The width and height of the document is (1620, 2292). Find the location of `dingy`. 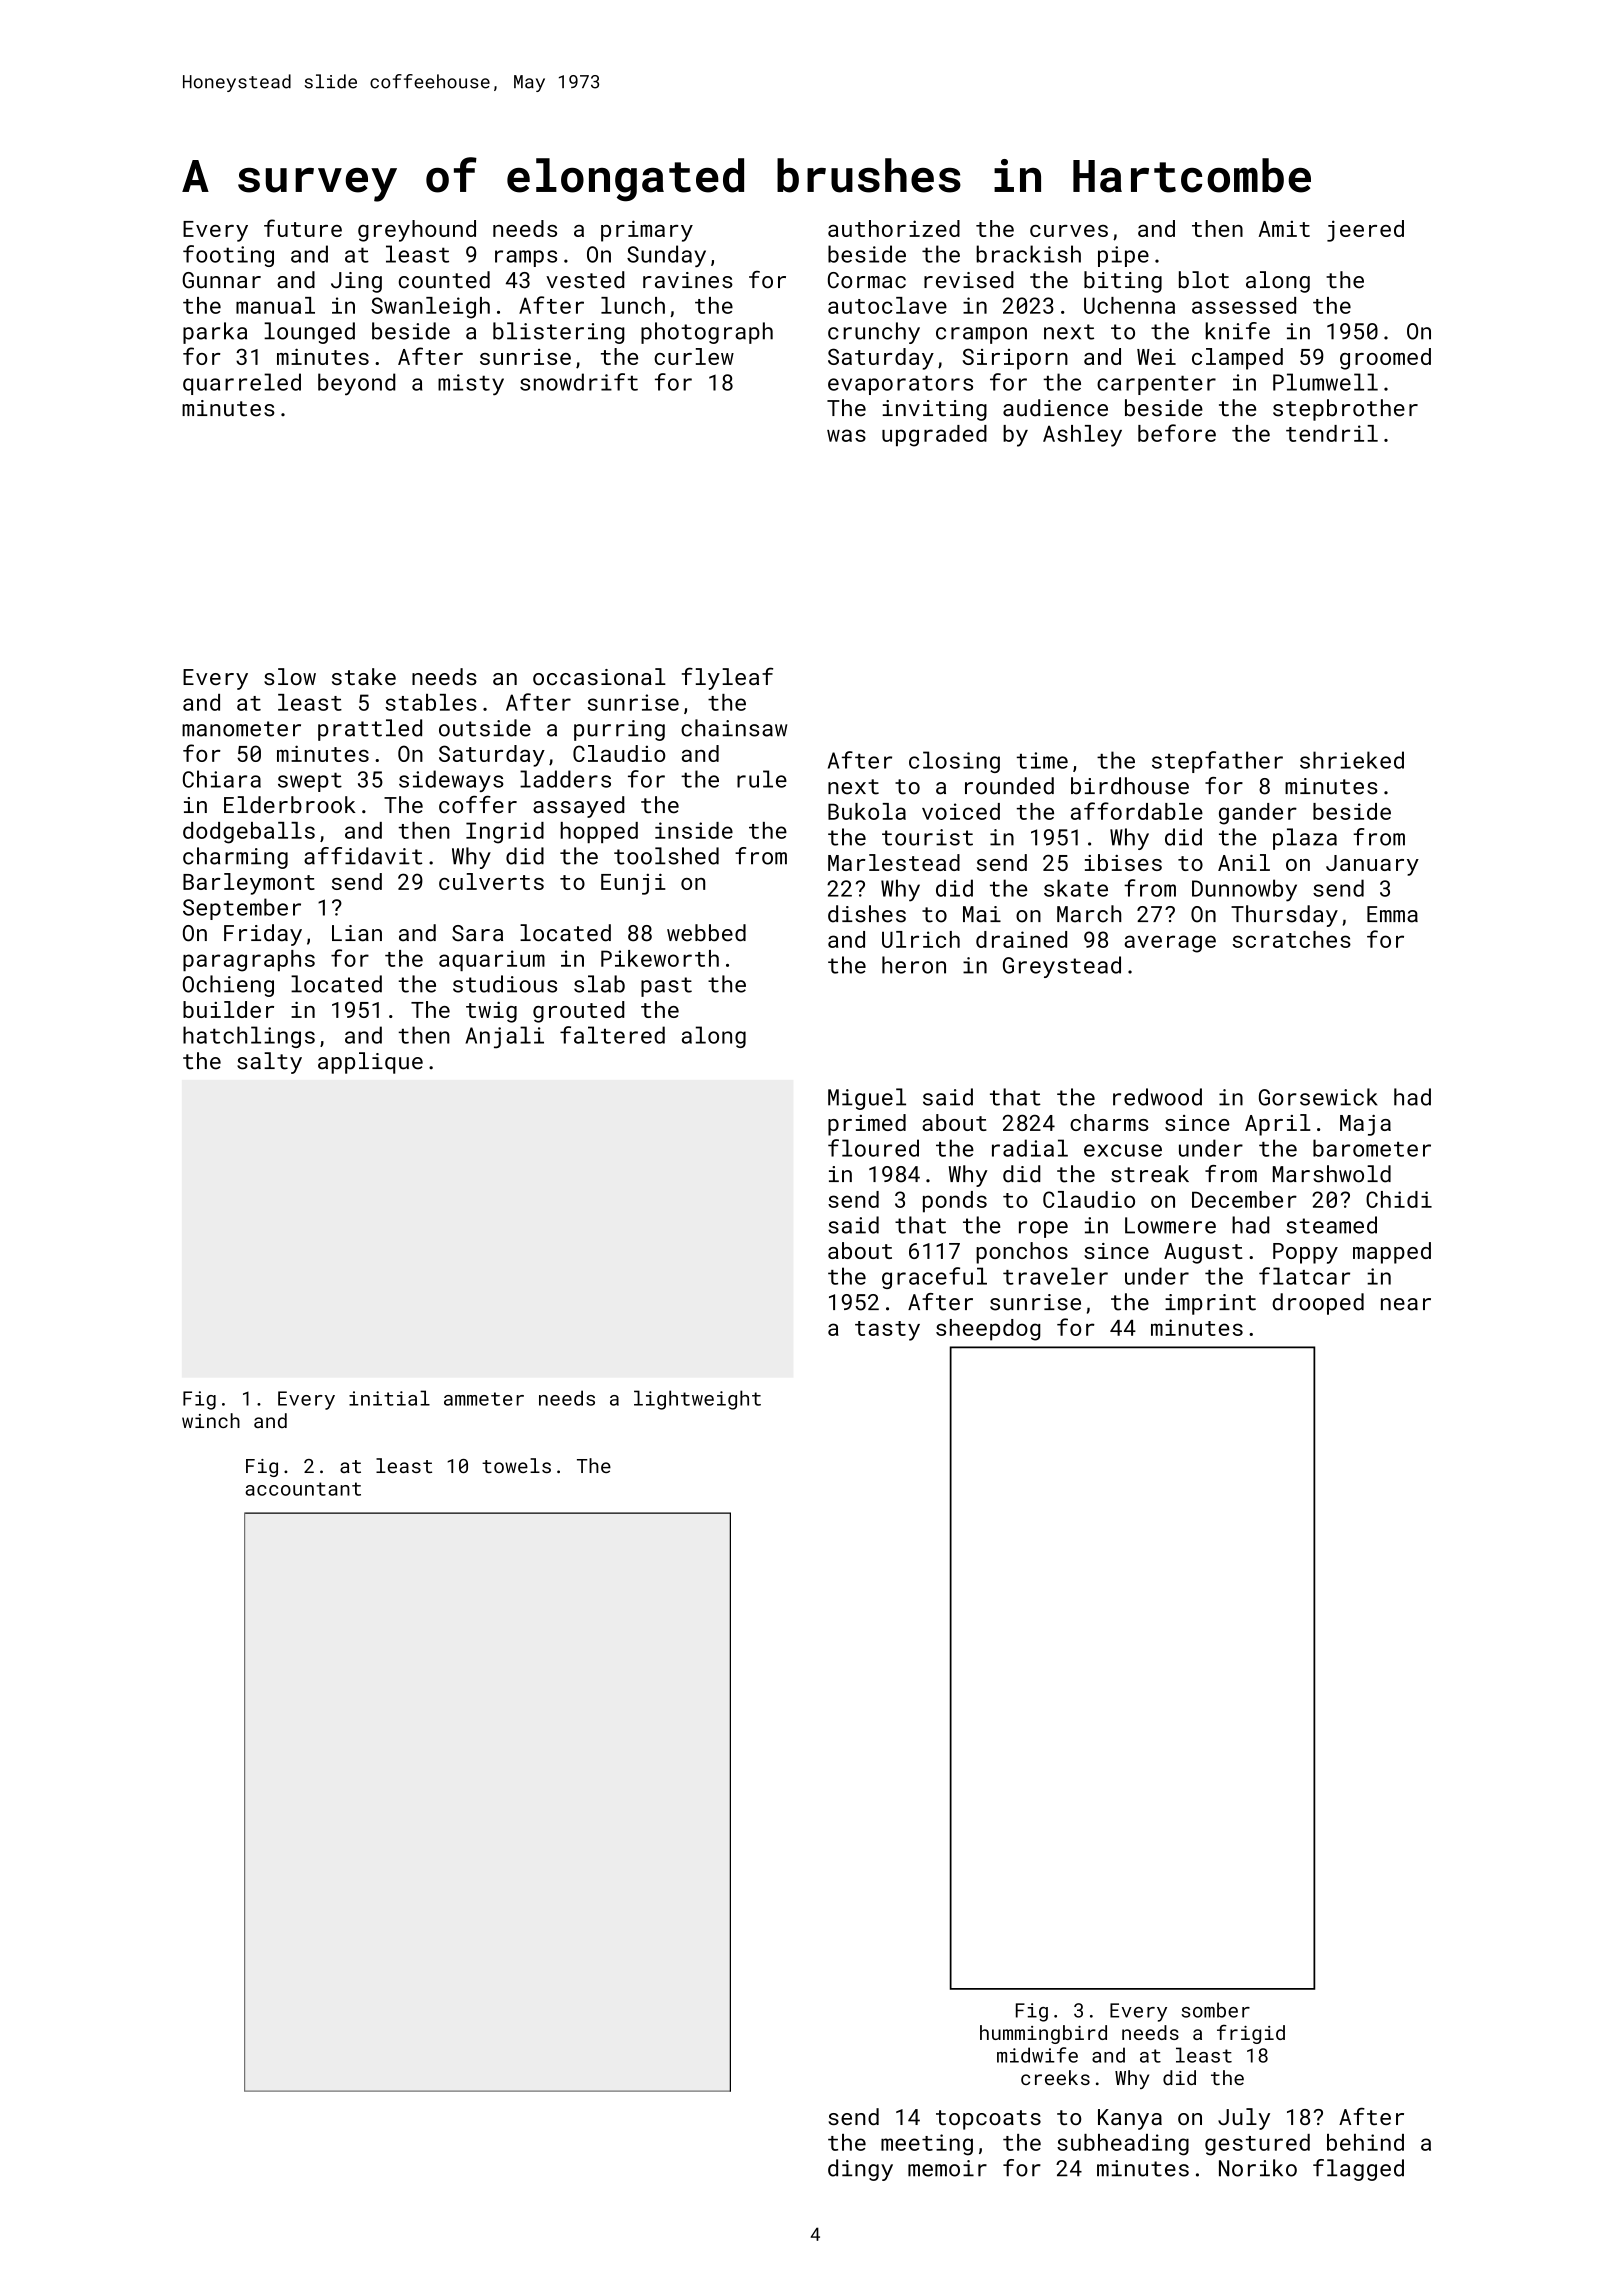

dingy is located at coordinates (860, 2170).
